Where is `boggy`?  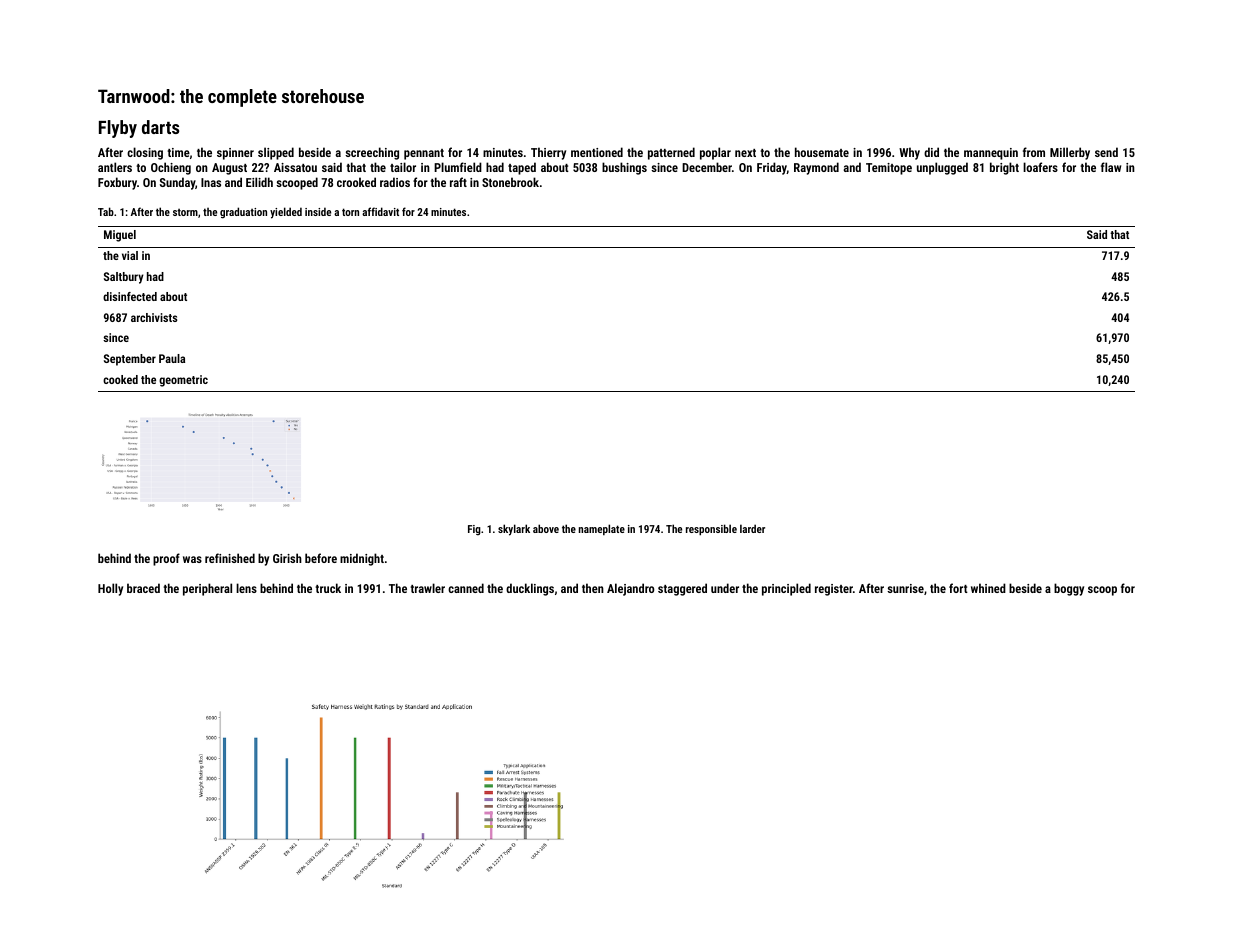 boggy is located at coordinates (1069, 589).
